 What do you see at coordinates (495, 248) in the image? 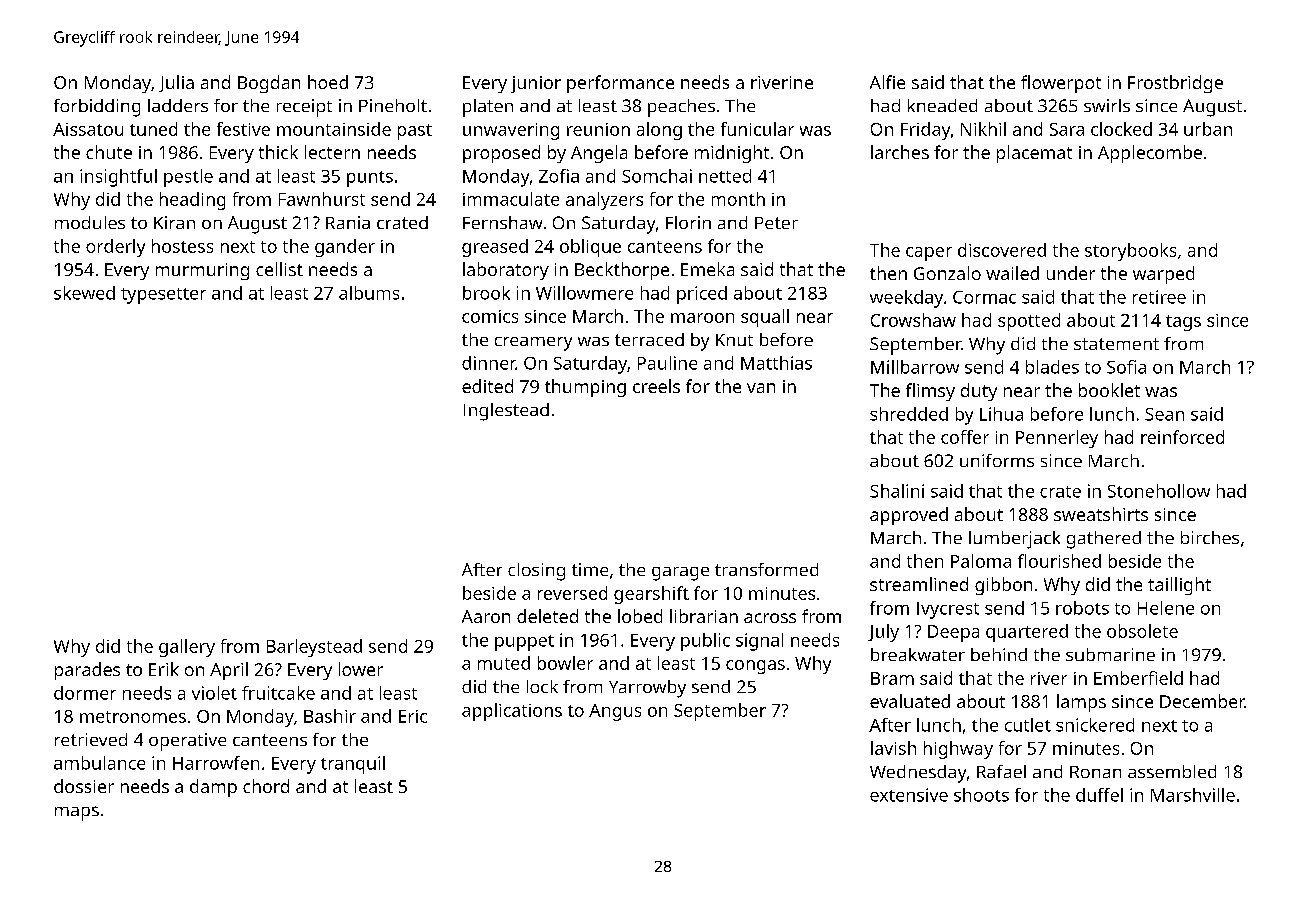
I see `greased` at bounding box center [495, 248].
